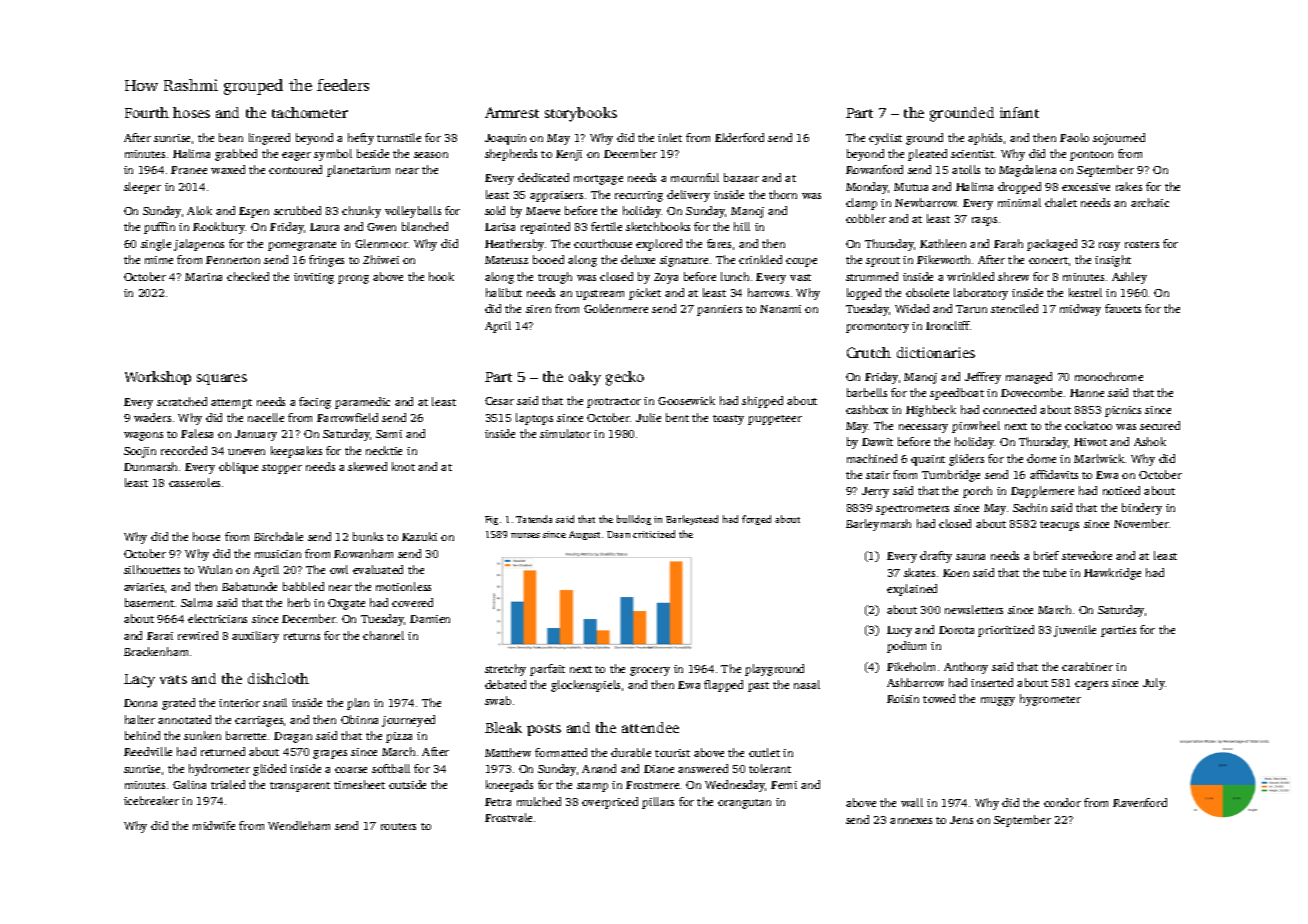 The height and width of the document is (924, 1308). Describe the element at coordinates (677, 417) in the document. I see `bent` at that location.
